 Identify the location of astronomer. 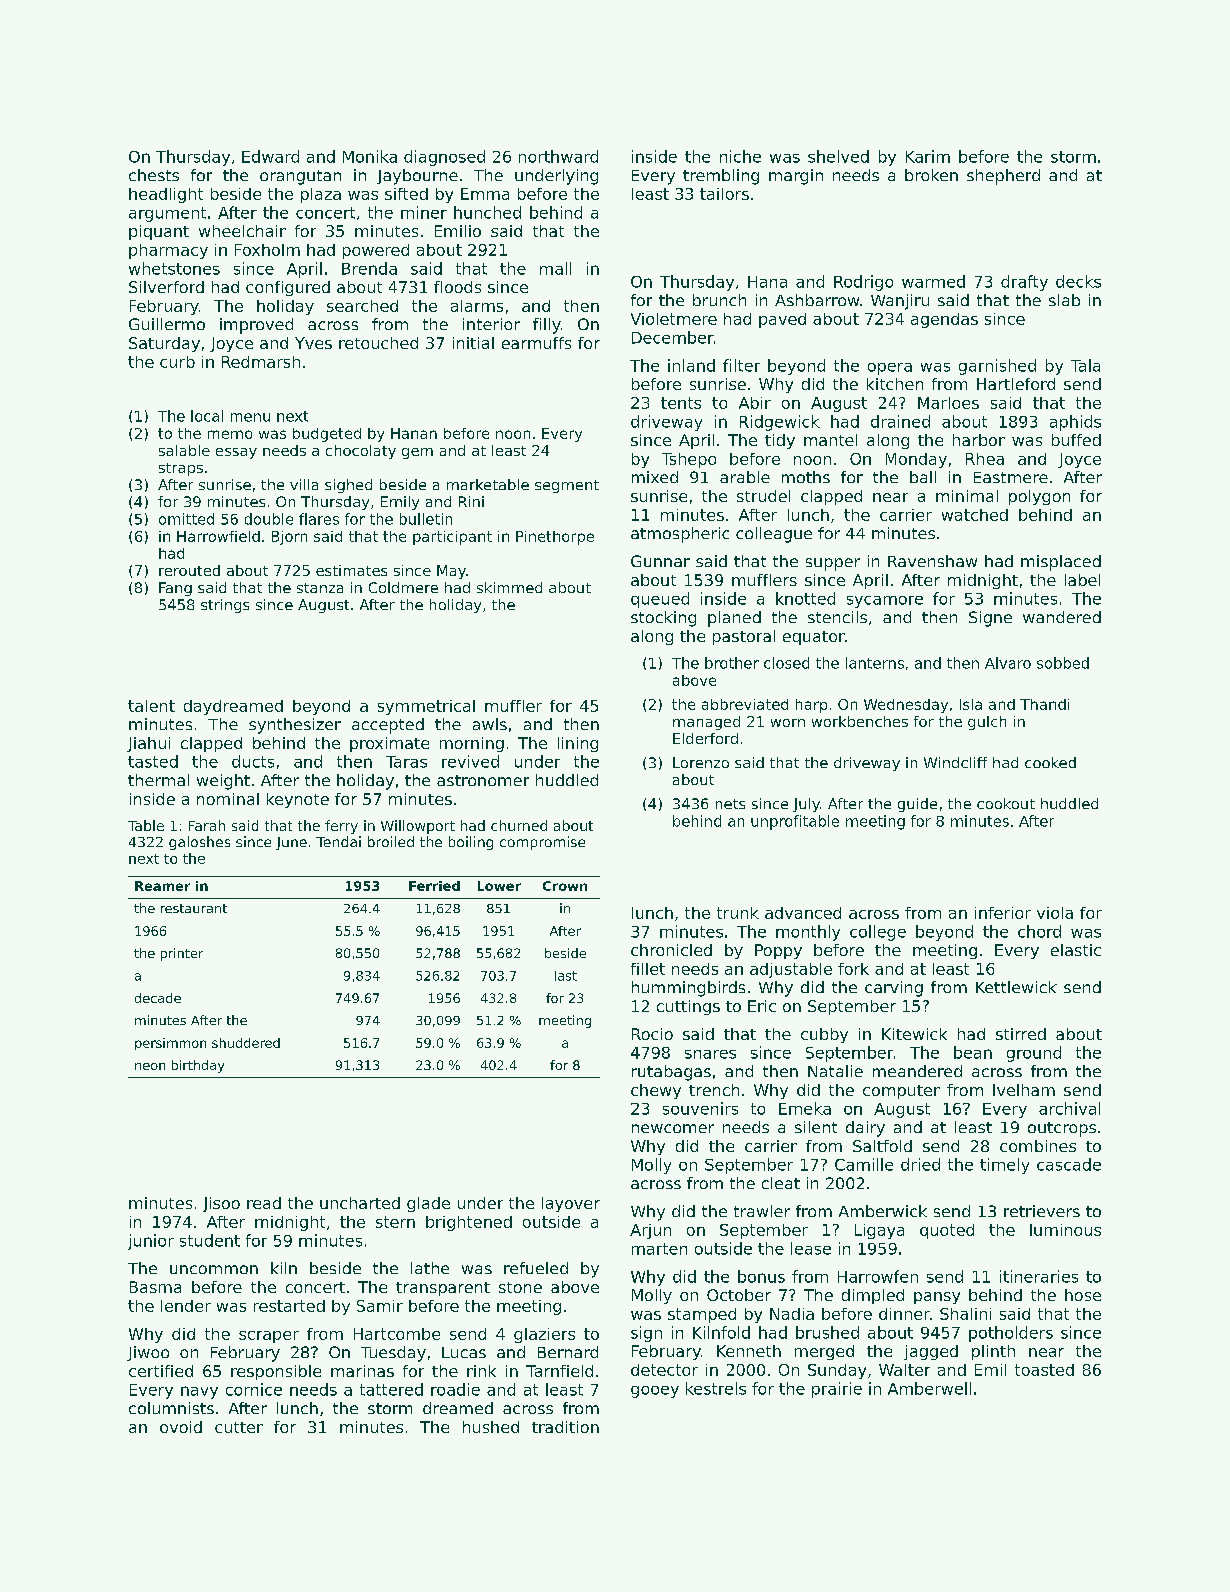
(483, 780).
